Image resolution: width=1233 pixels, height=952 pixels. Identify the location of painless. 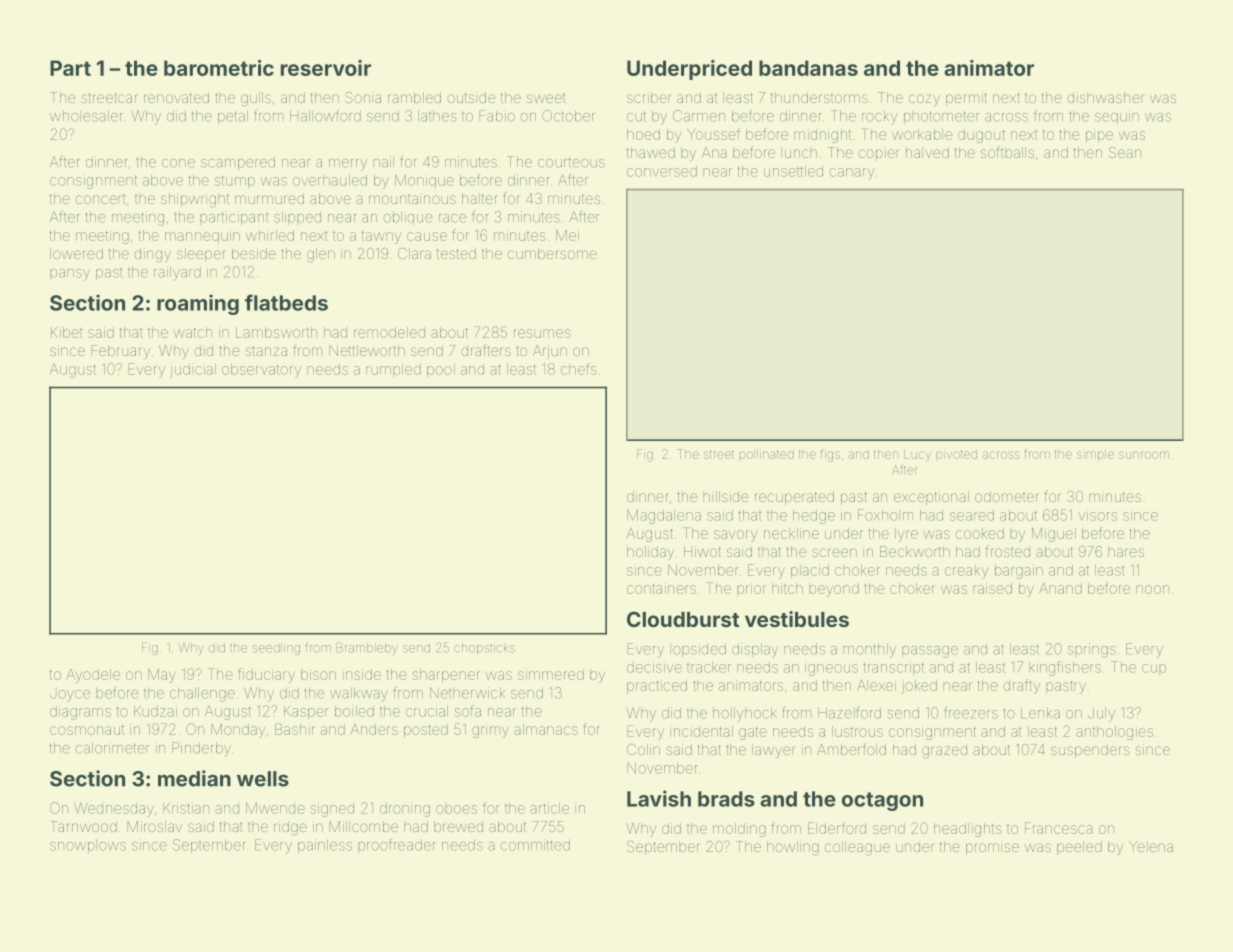
(325, 846).
